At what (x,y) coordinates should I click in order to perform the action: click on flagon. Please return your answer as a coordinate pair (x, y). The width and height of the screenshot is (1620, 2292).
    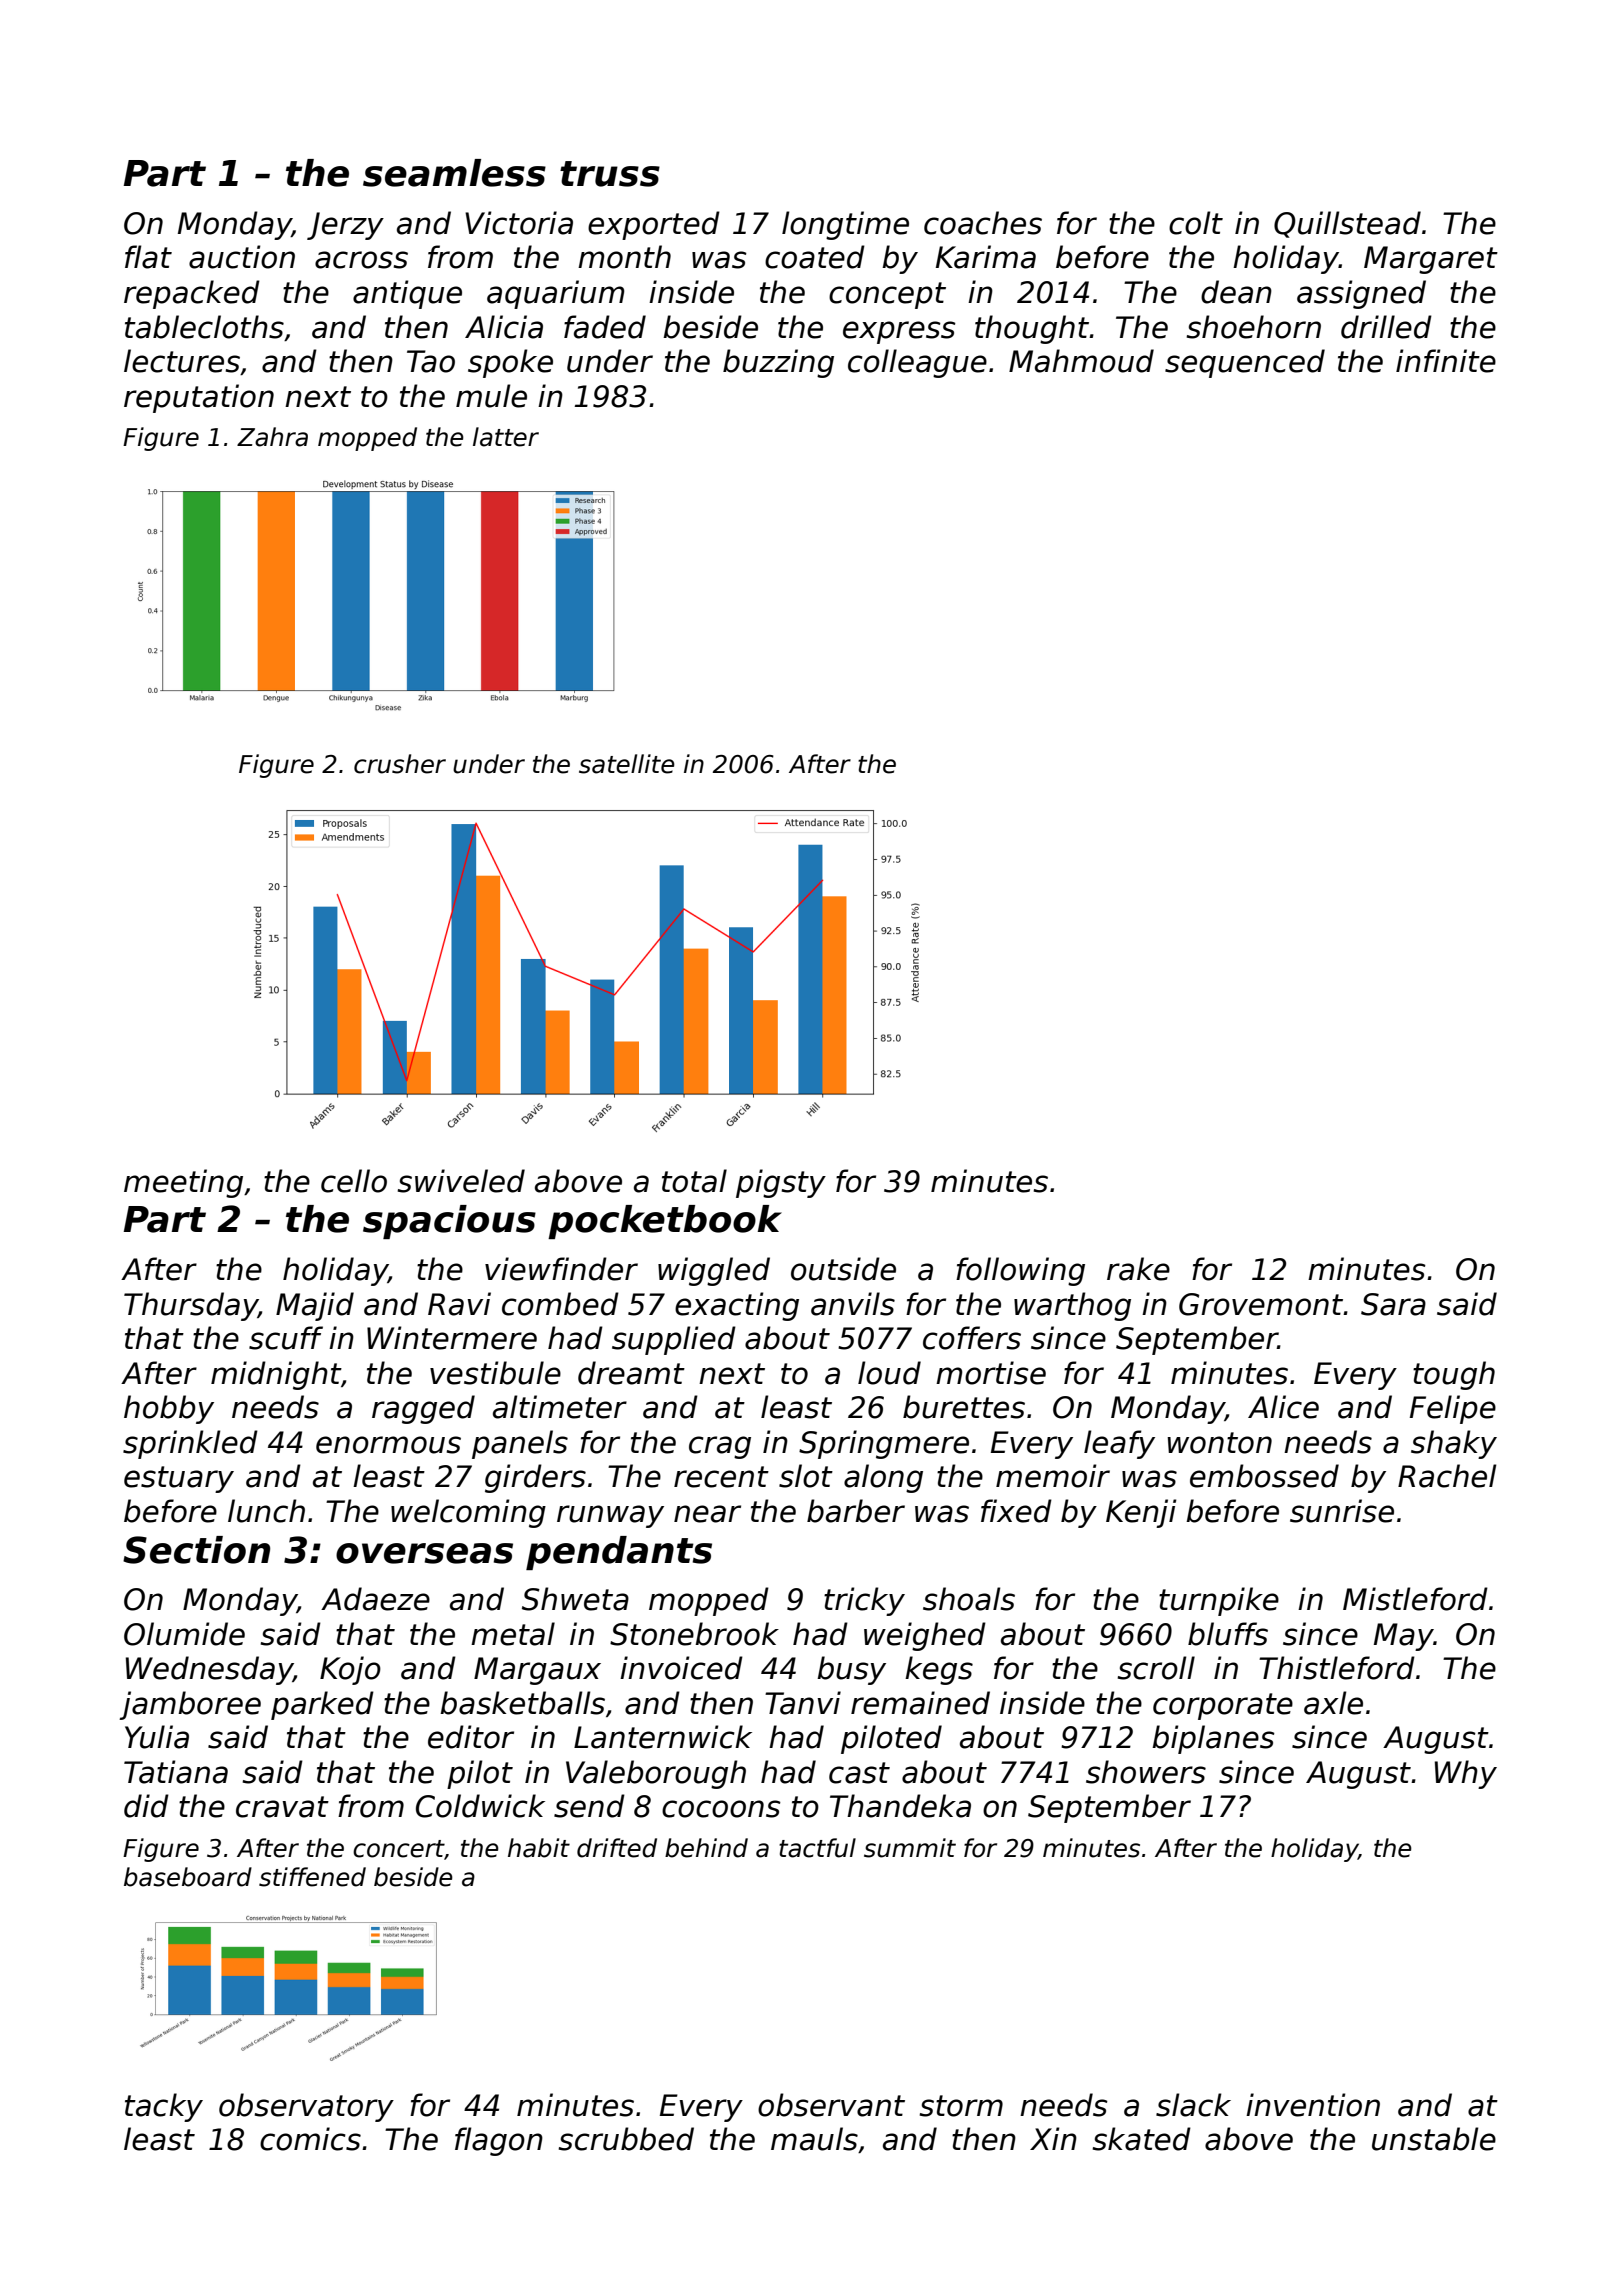
    Looking at the image, I should click on (499, 2141).
